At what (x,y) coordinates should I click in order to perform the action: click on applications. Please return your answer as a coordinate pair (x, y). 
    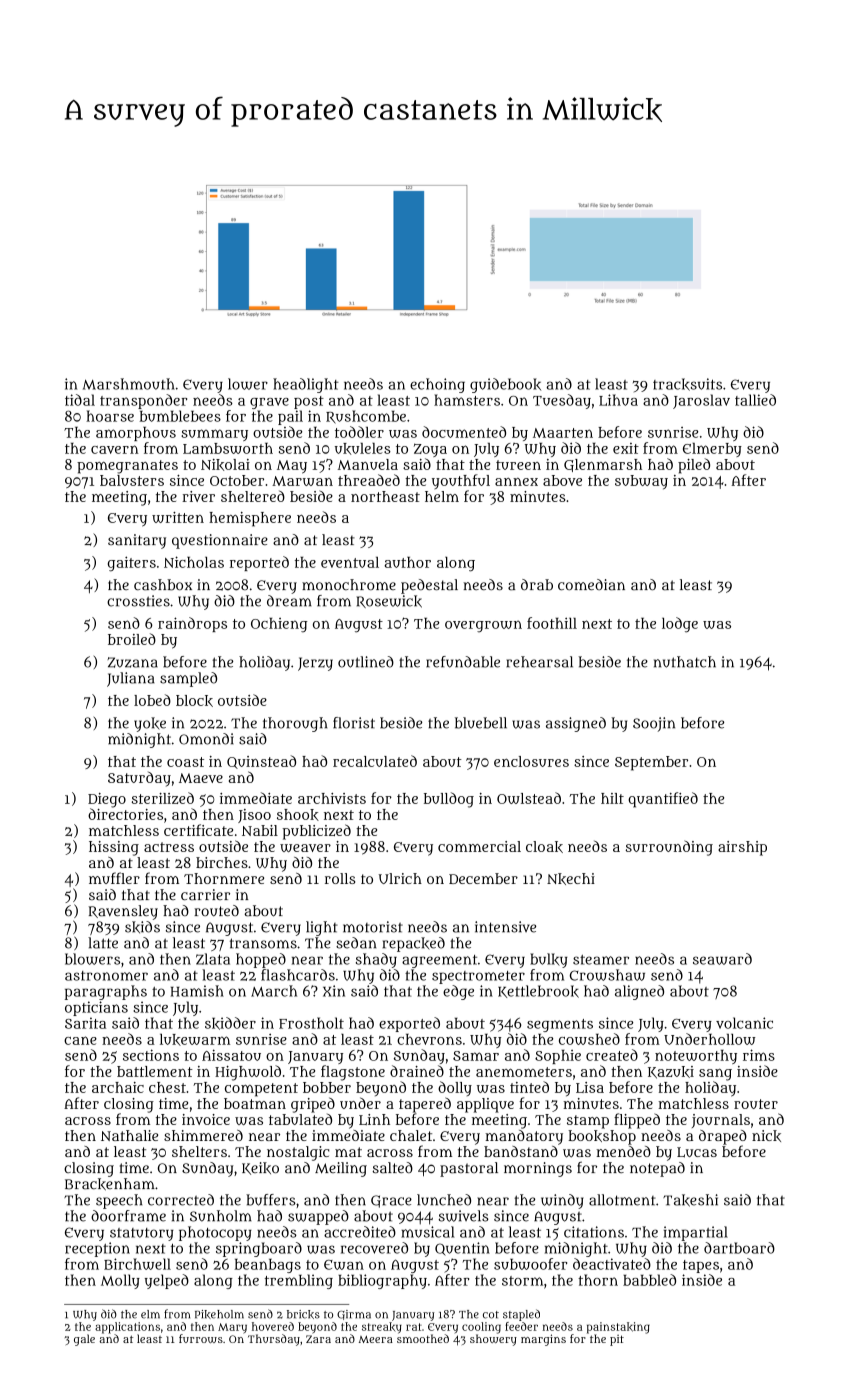
    Looking at the image, I should click on (127, 1328).
